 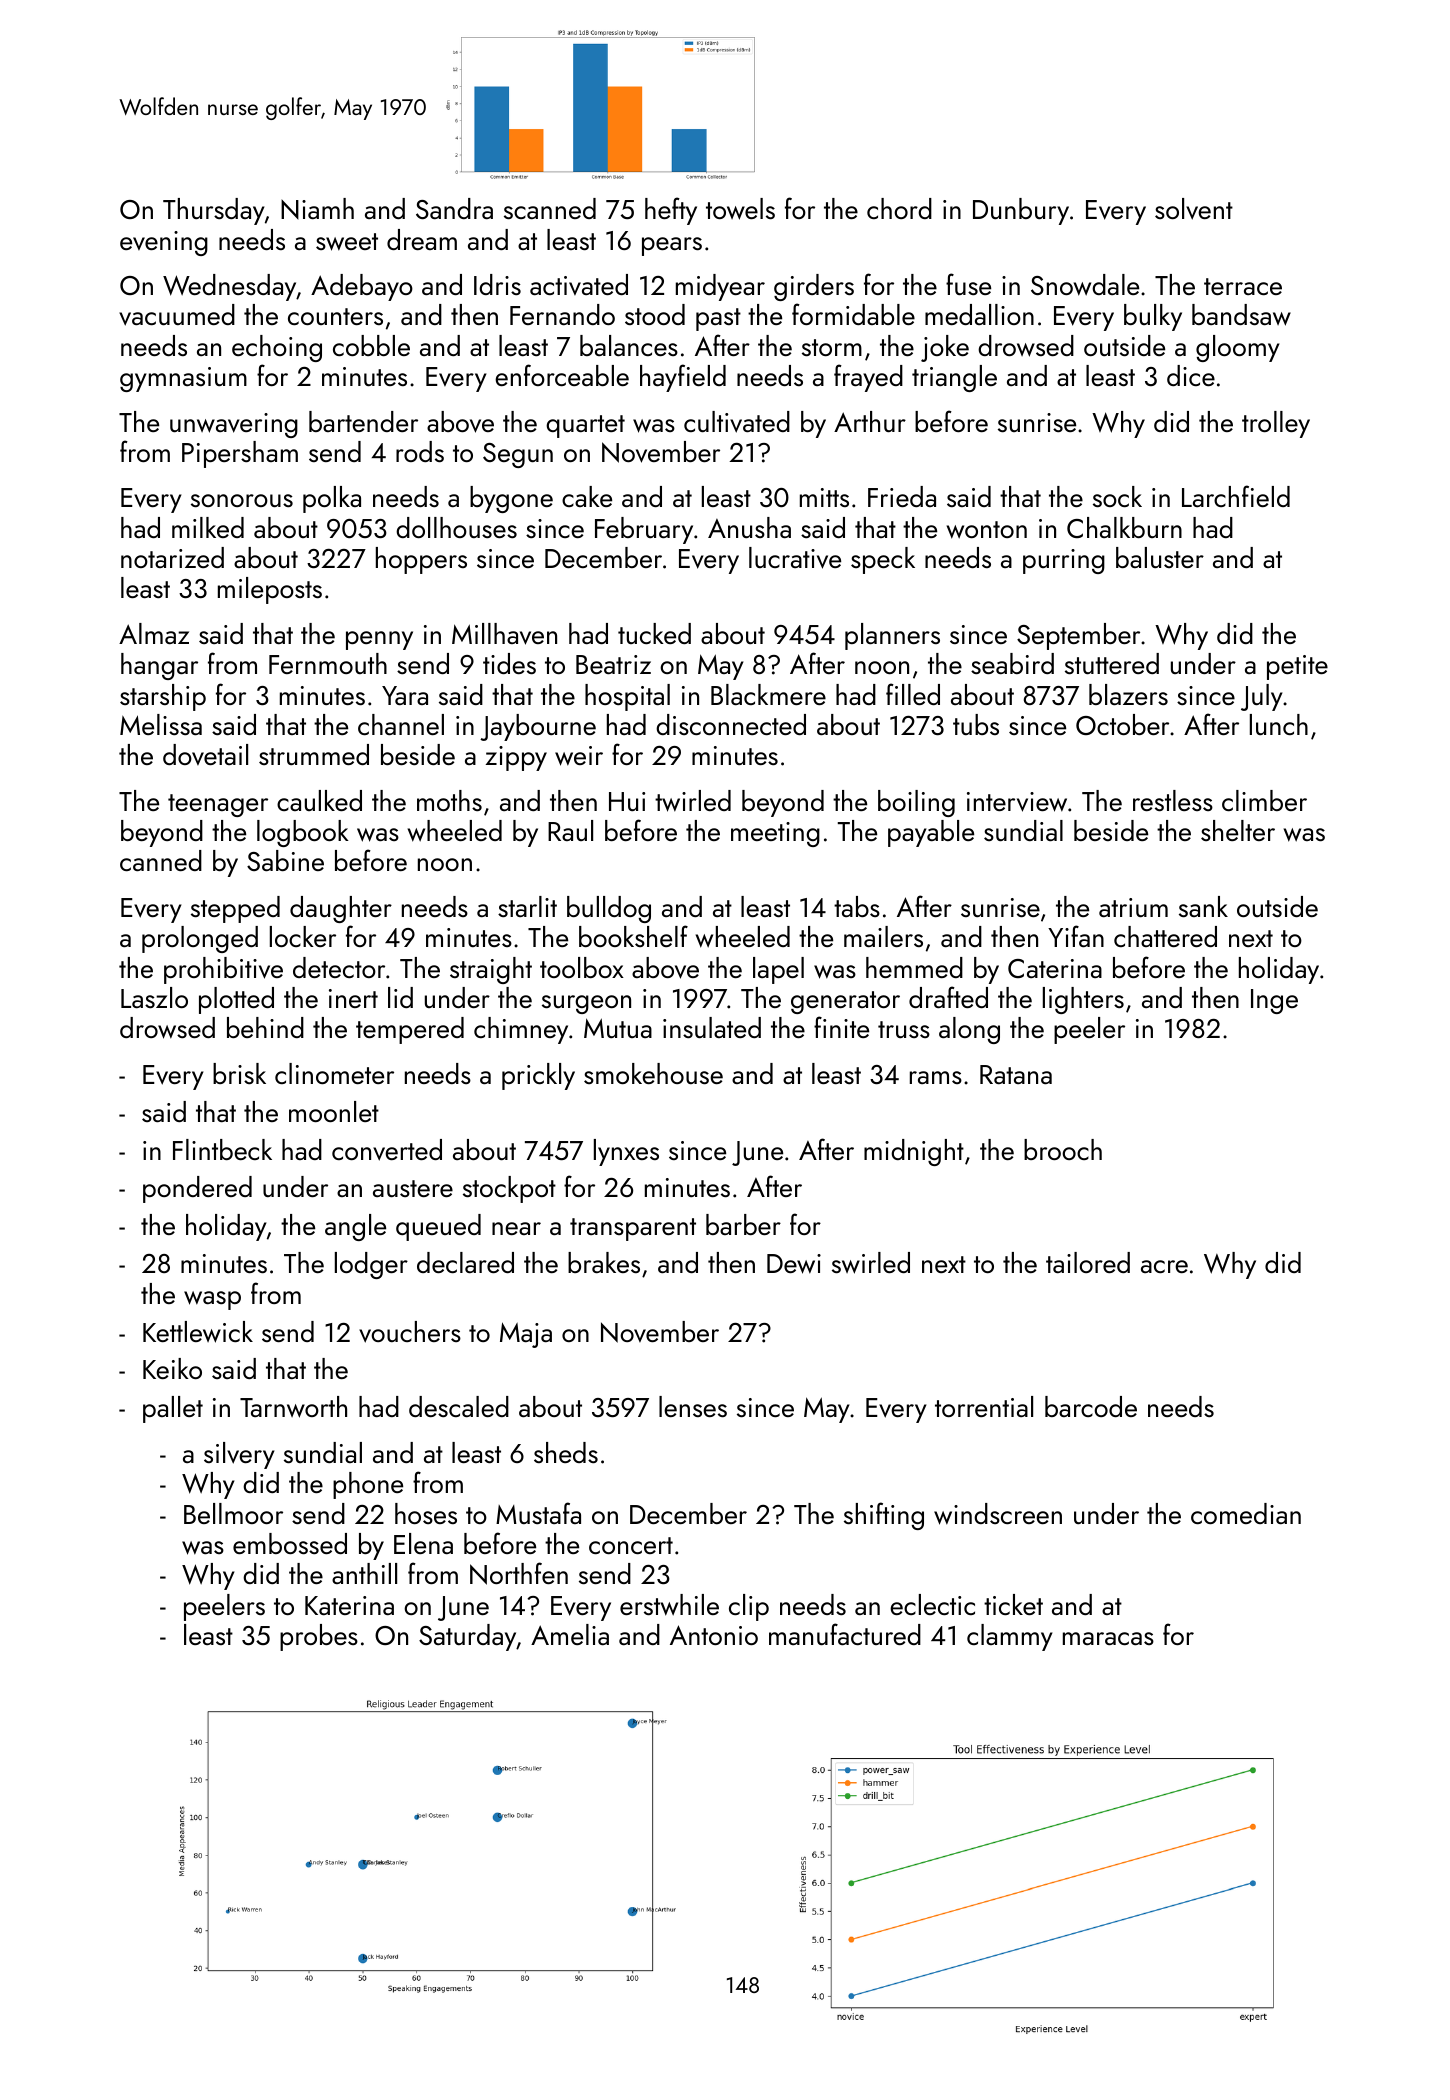 I want to click on solvent, so click(x=1194, y=209).
